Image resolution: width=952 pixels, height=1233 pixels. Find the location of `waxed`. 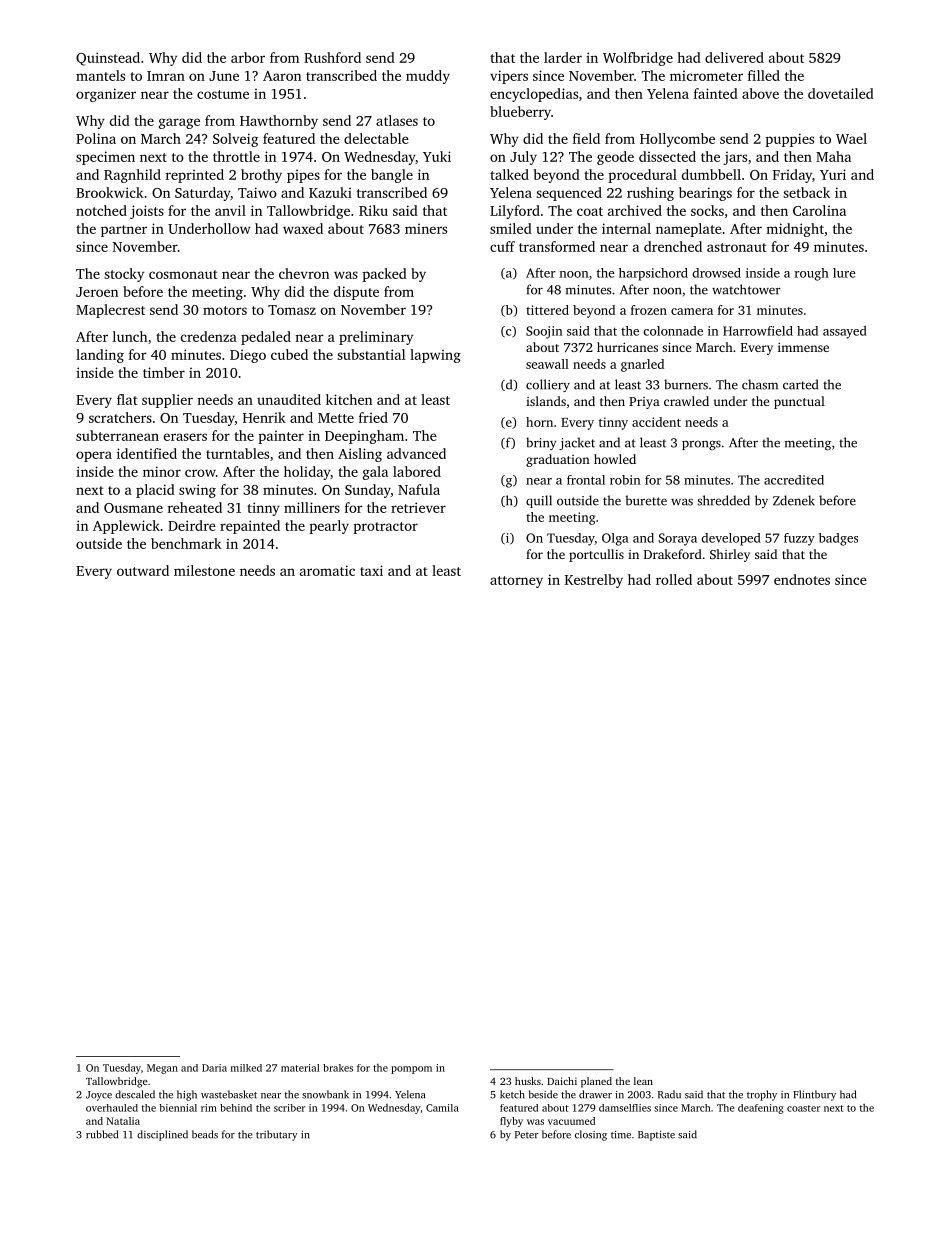

waxed is located at coordinates (303, 228).
